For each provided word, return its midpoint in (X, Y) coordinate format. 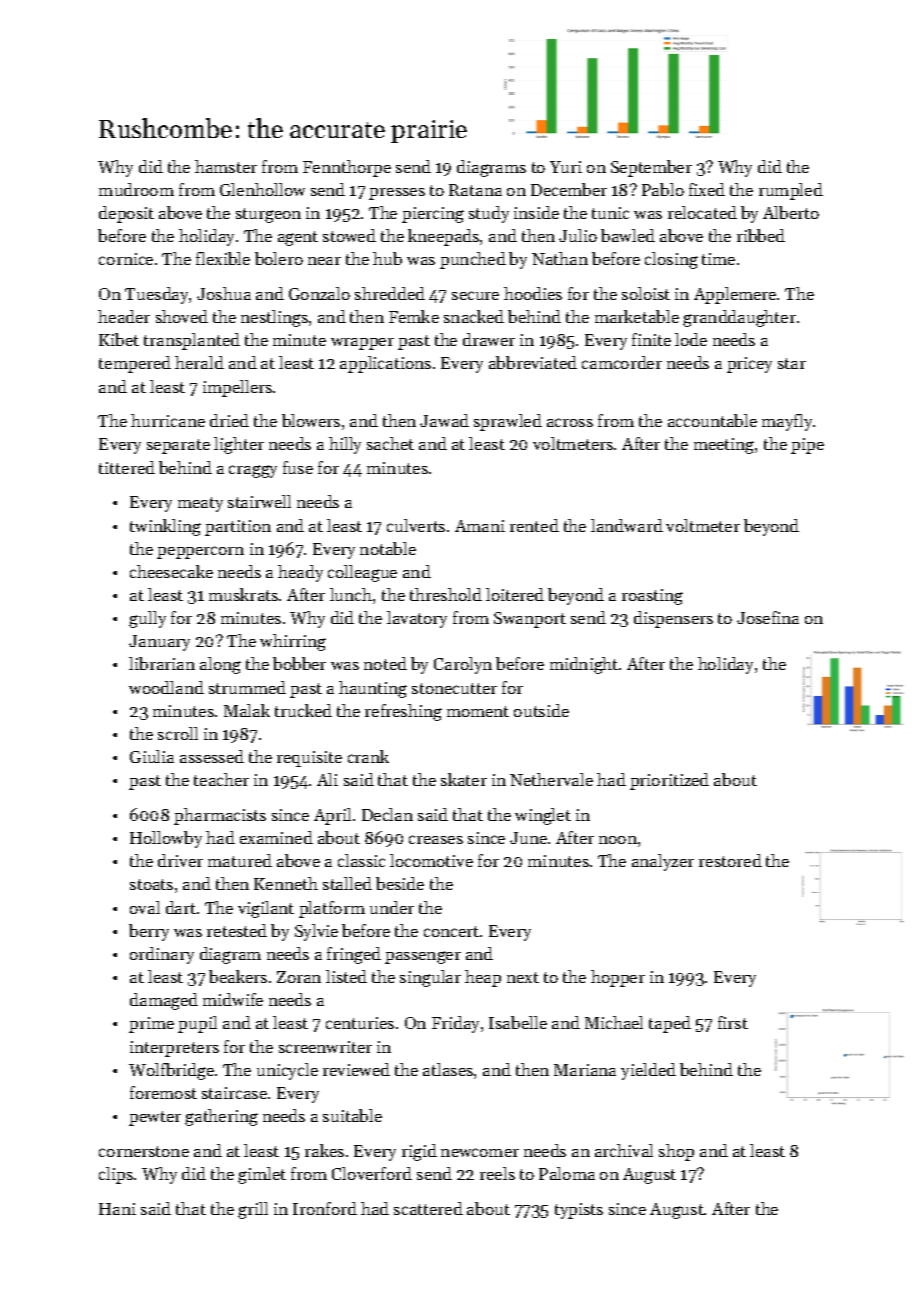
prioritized (669, 781)
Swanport (530, 620)
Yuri (566, 167)
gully (147, 619)
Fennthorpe (347, 168)
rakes (324, 1150)
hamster (226, 166)
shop (676, 1152)
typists (579, 1211)
